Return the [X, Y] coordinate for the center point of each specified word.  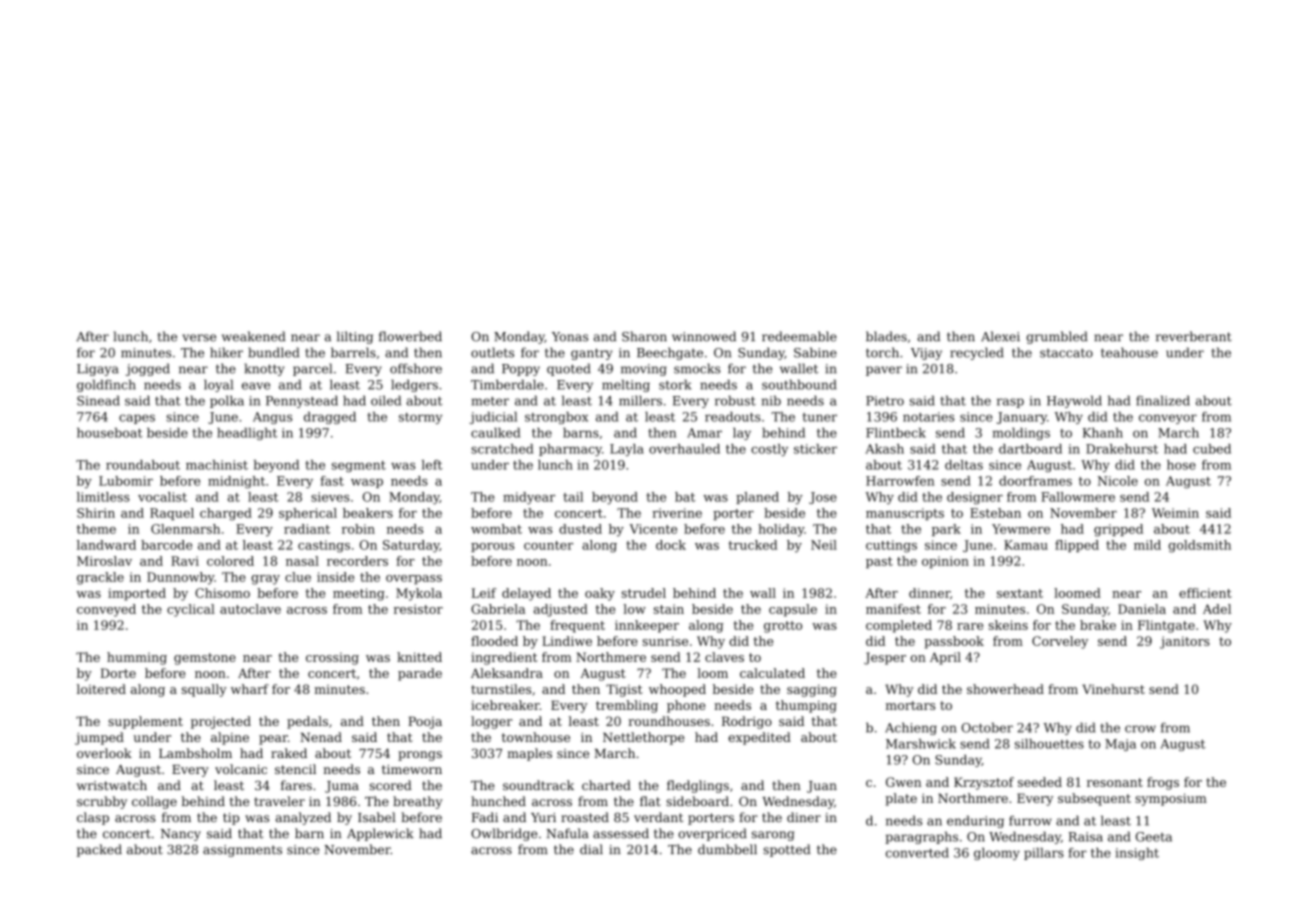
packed [99, 850]
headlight [247, 434]
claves [724, 657]
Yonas [570, 337]
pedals [307, 722]
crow [1140, 729]
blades [886, 336]
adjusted [561, 610]
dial [591, 849]
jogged [148, 369]
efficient [1205, 593]
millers [640, 400]
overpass [414, 580]
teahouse [1129, 352]
